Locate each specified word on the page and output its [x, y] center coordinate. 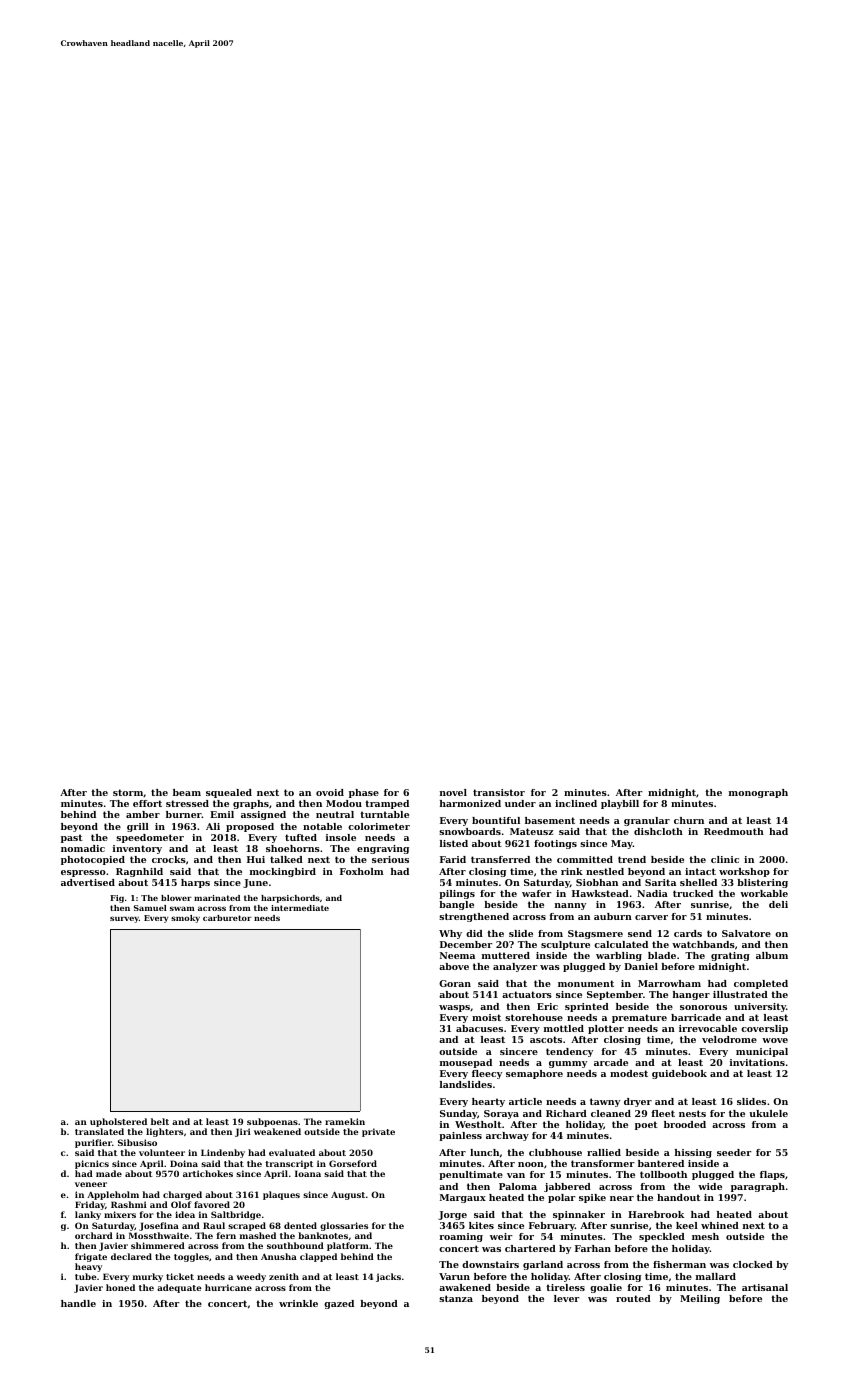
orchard [94, 1235]
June [255, 883]
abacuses [479, 1028]
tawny [605, 1102]
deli [778, 904]
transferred [500, 859]
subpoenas [272, 1122]
